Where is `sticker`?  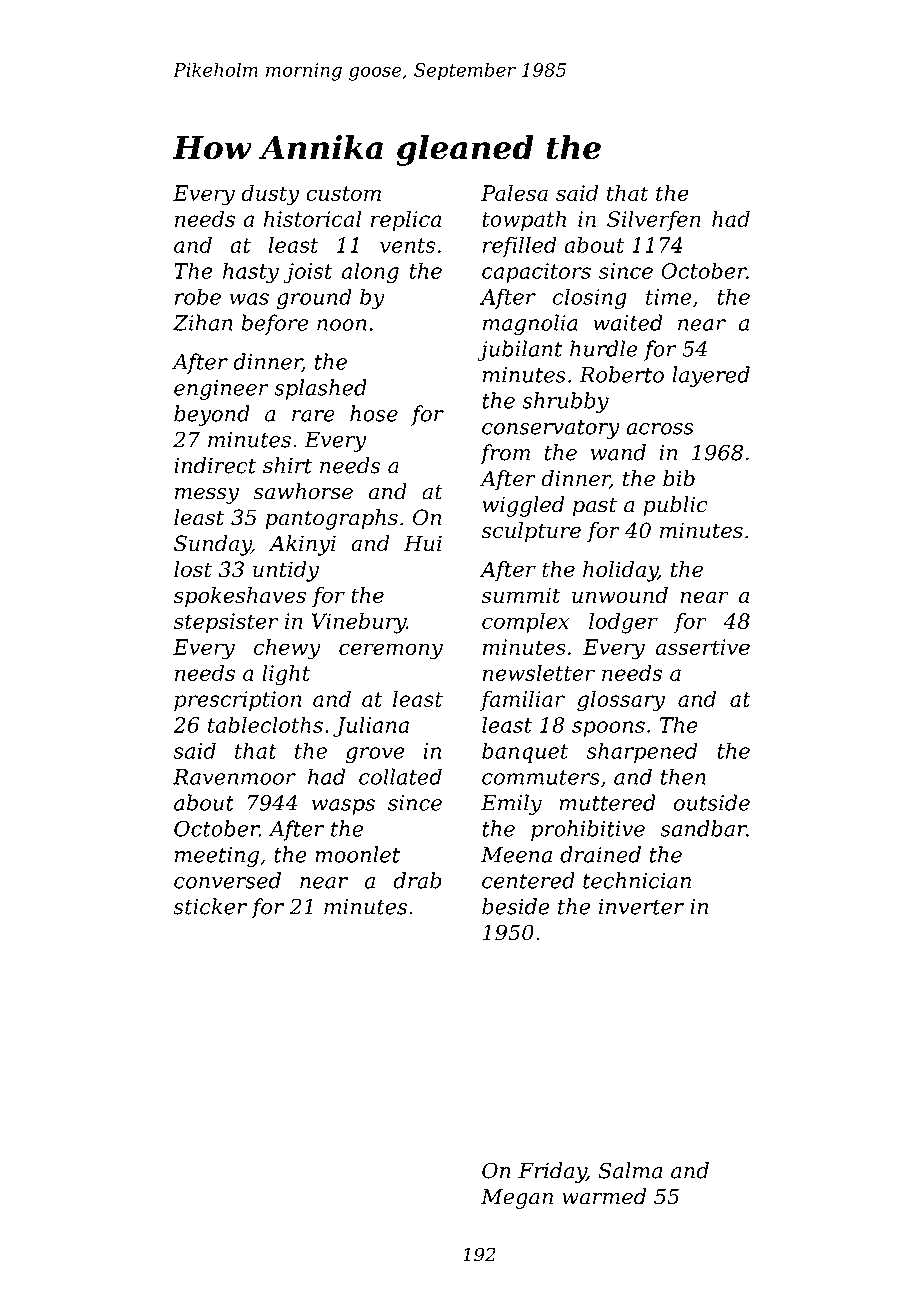
sticker is located at coordinates (210, 906).
